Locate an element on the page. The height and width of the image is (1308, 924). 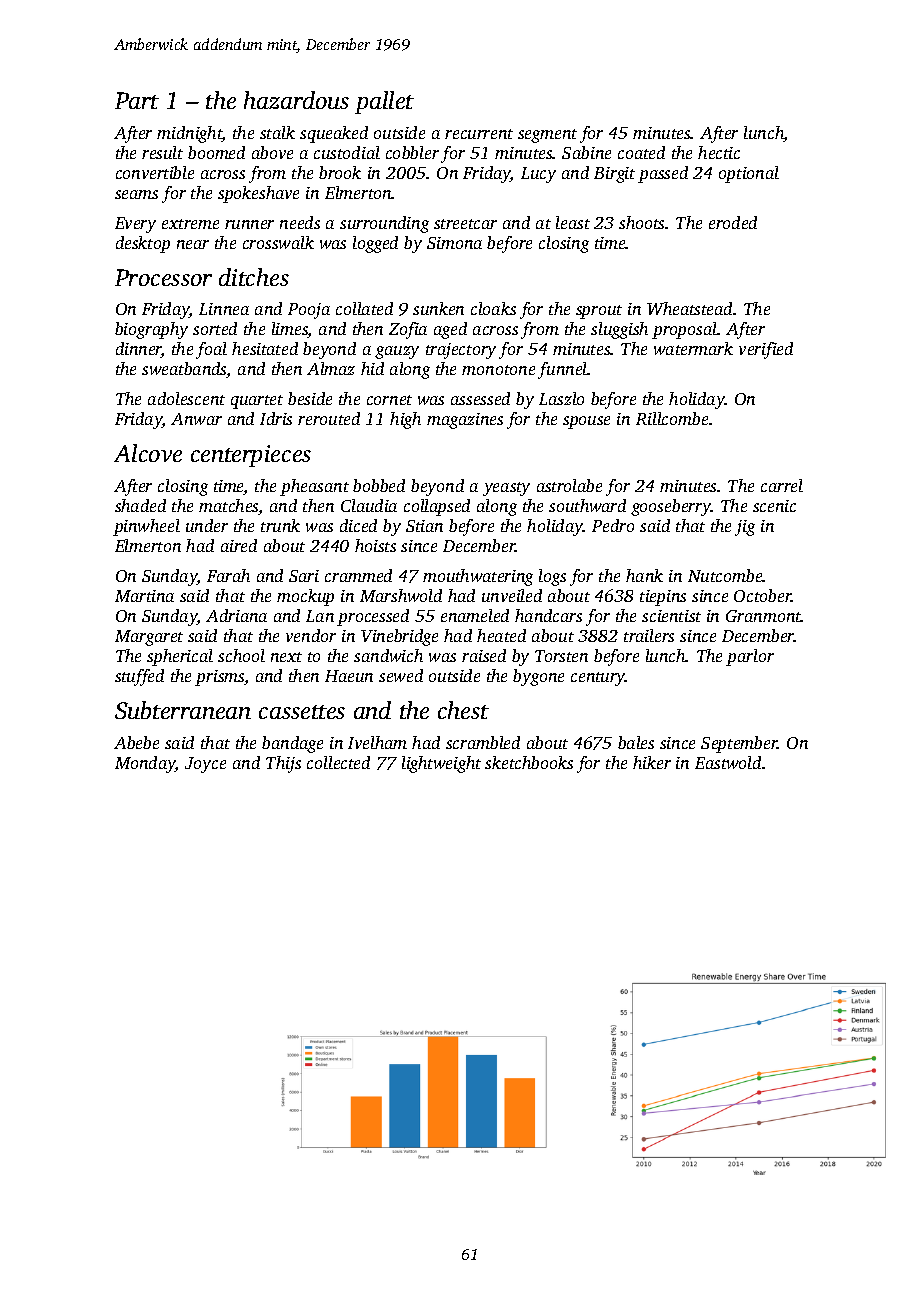
pallet is located at coordinates (384, 102).
